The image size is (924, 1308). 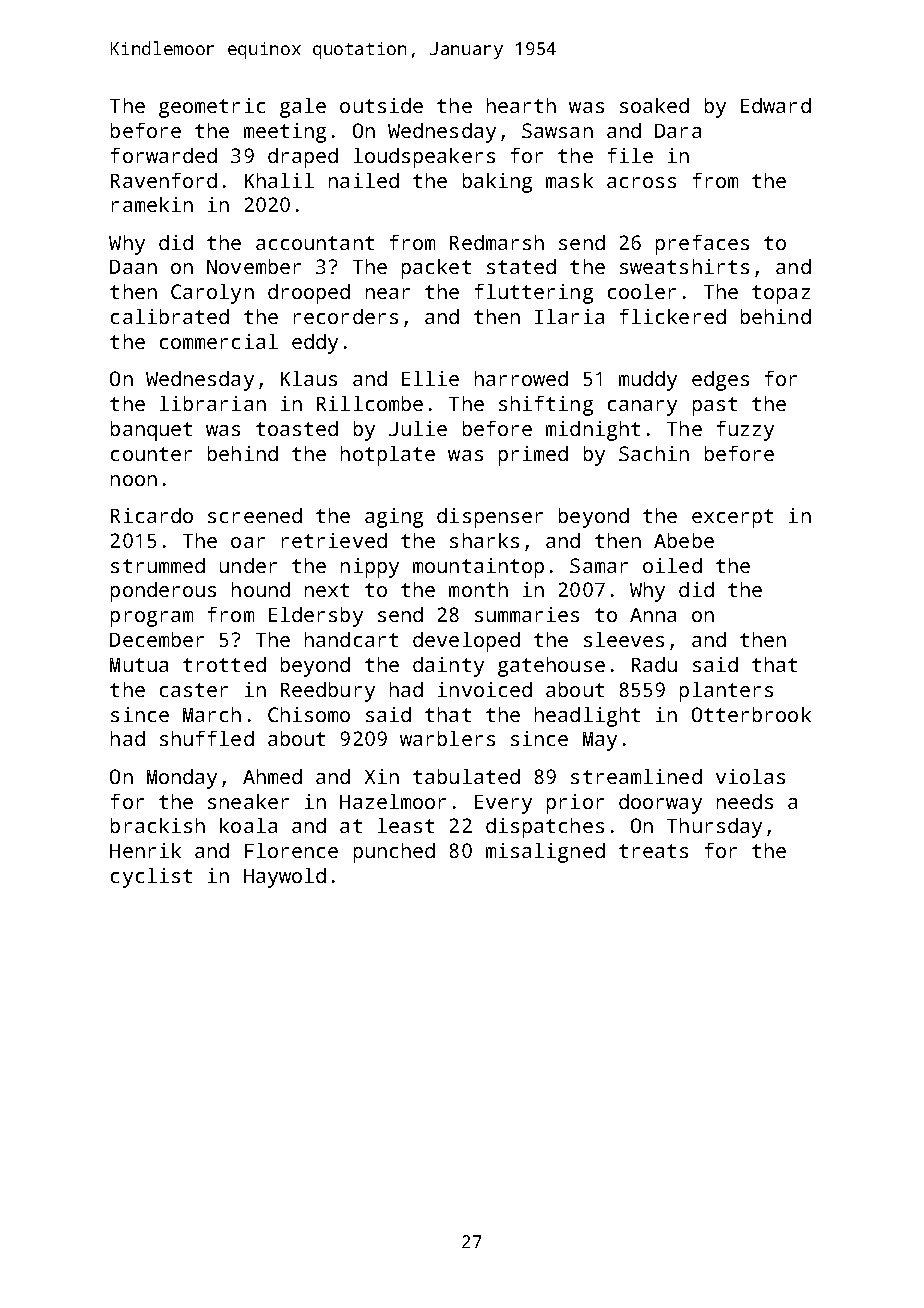 What do you see at coordinates (224, 664) in the screenshot?
I see `trotted` at bounding box center [224, 664].
